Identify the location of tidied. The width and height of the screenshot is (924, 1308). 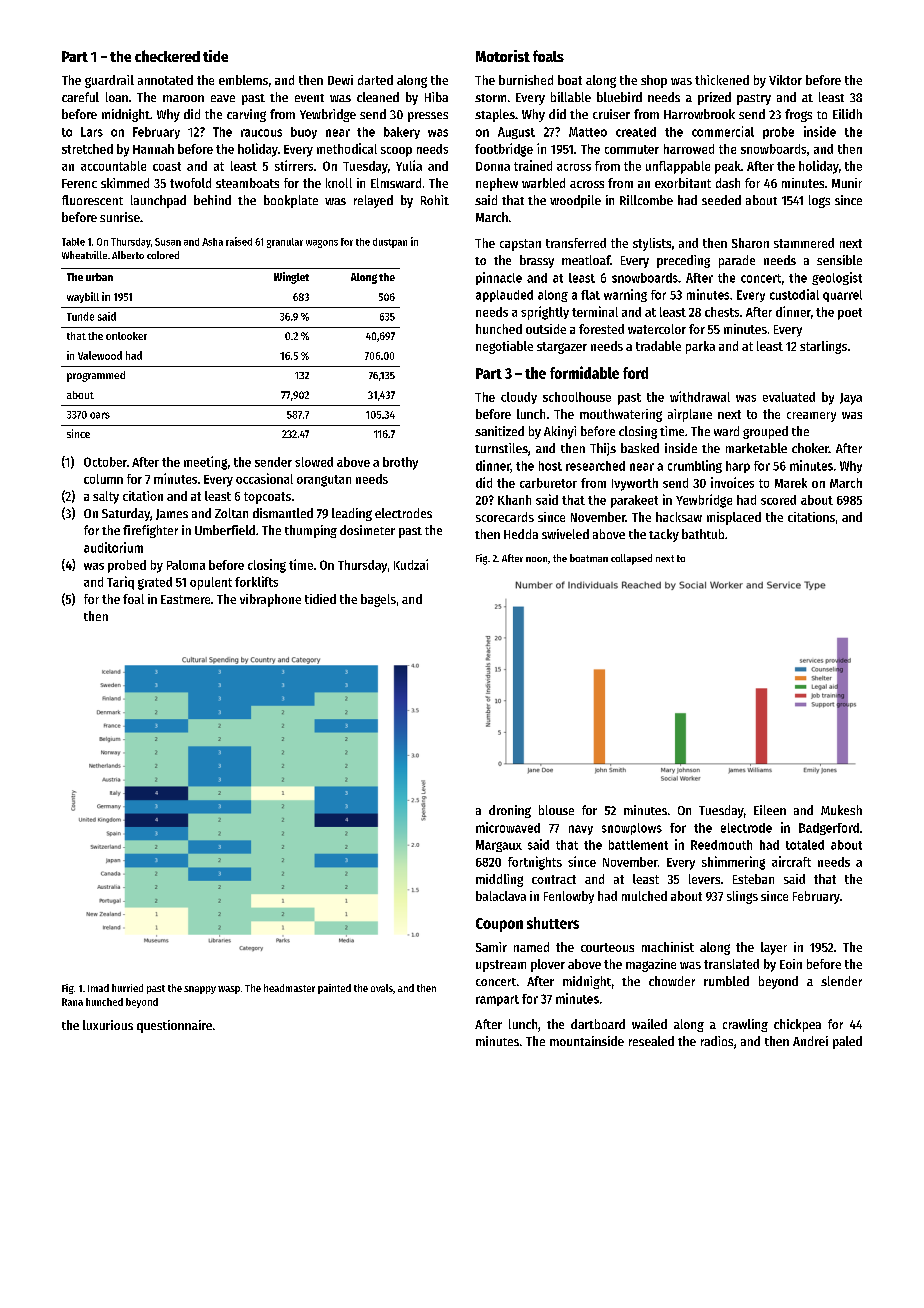
(320, 599).
